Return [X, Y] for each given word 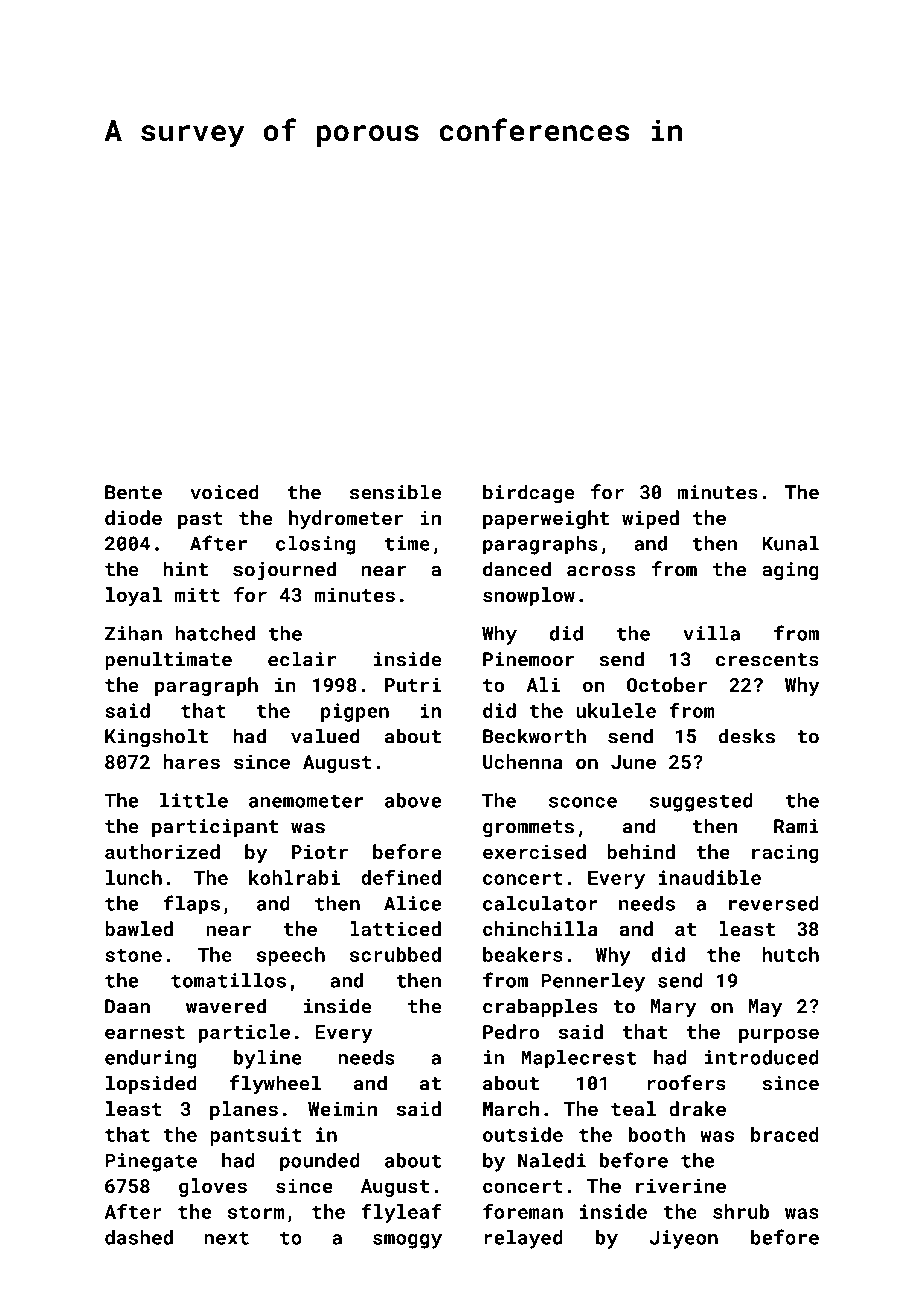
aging [790, 571]
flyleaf [401, 1213]
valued [325, 736]
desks [747, 736]
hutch [791, 954]
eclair [302, 659]
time [407, 543]
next [226, 1238]
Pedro [511, 1031]
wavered [226, 1006]
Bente [133, 492]
